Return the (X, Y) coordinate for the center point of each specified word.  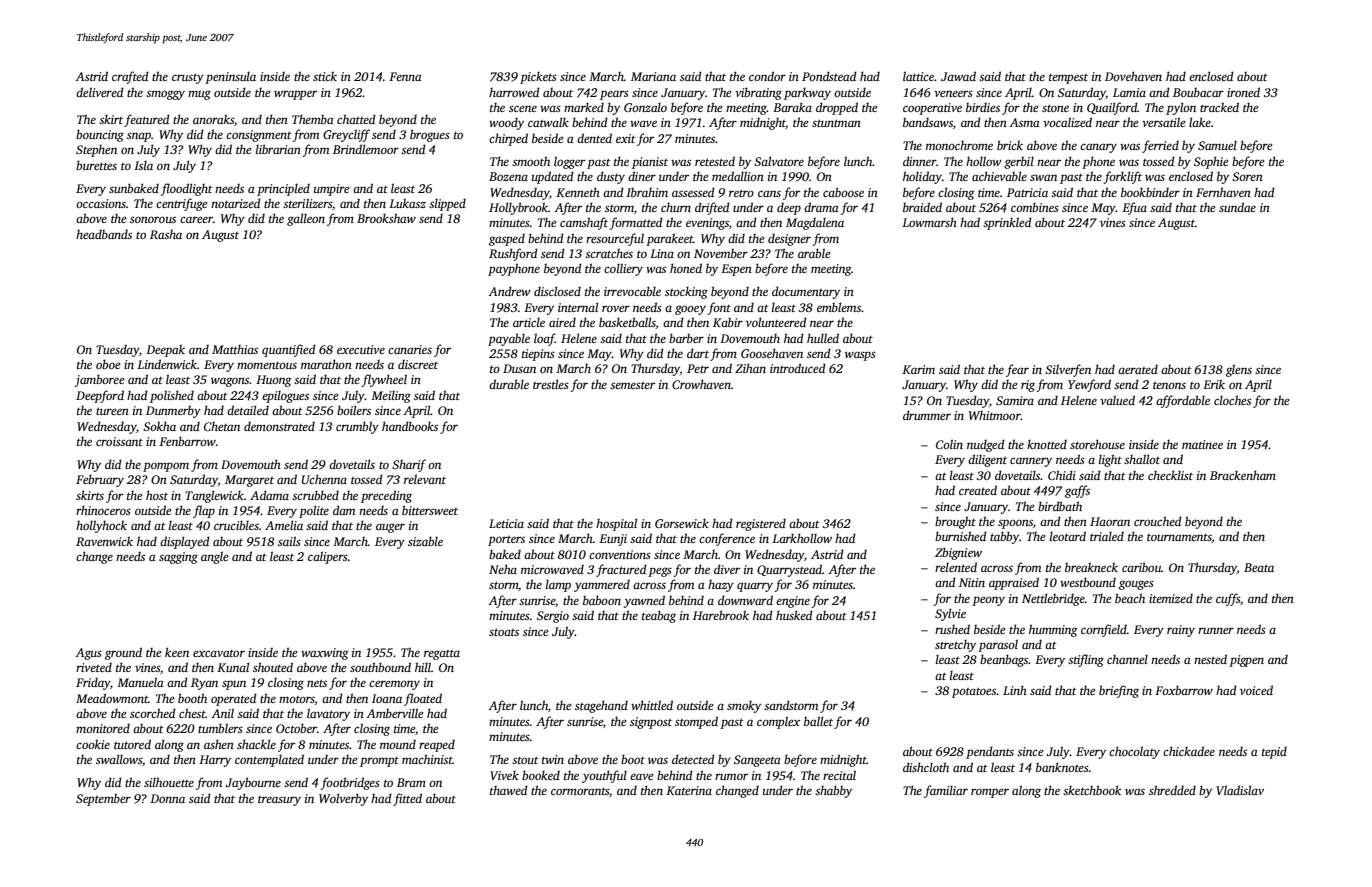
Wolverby (343, 799)
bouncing (100, 135)
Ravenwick (104, 541)
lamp (558, 586)
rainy (1181, 631)
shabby (833, 791)
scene (523, 108)
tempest (1068, 79)
